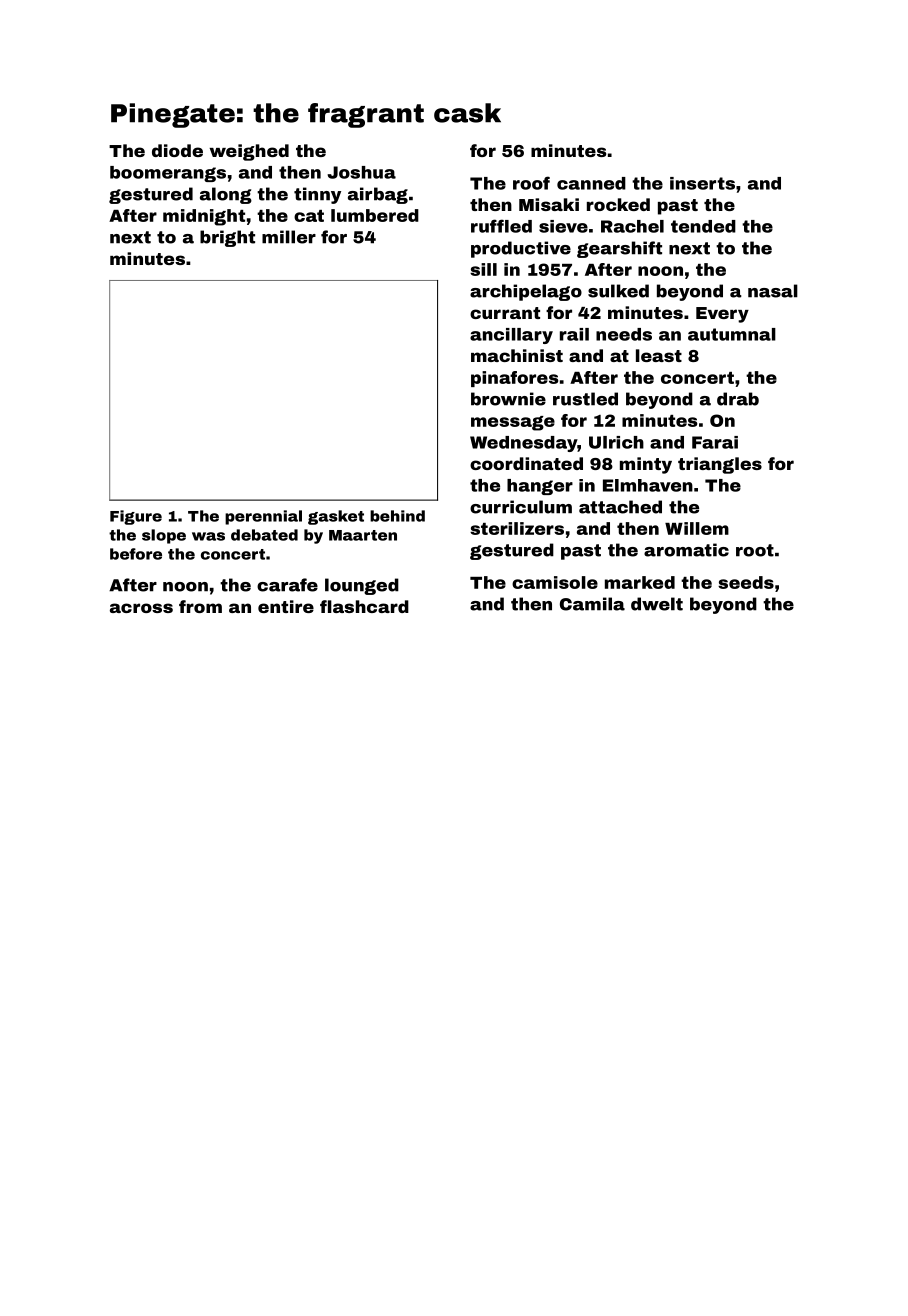 The width and height of the image is (908, 1316). I want to click on Figure, so click(136, 517).
